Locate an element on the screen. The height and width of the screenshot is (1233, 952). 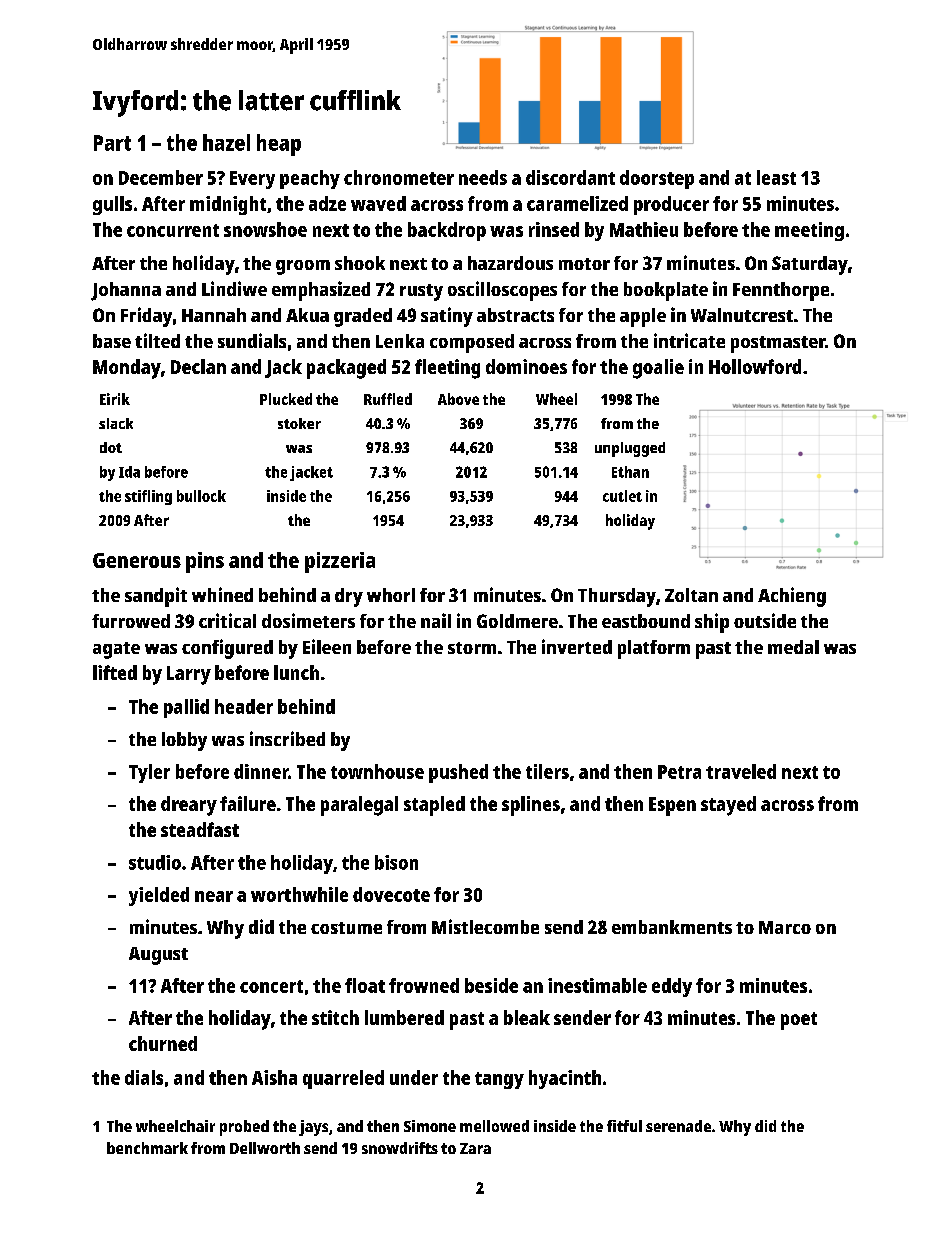
goalie is located at coordinates (658, 369).
